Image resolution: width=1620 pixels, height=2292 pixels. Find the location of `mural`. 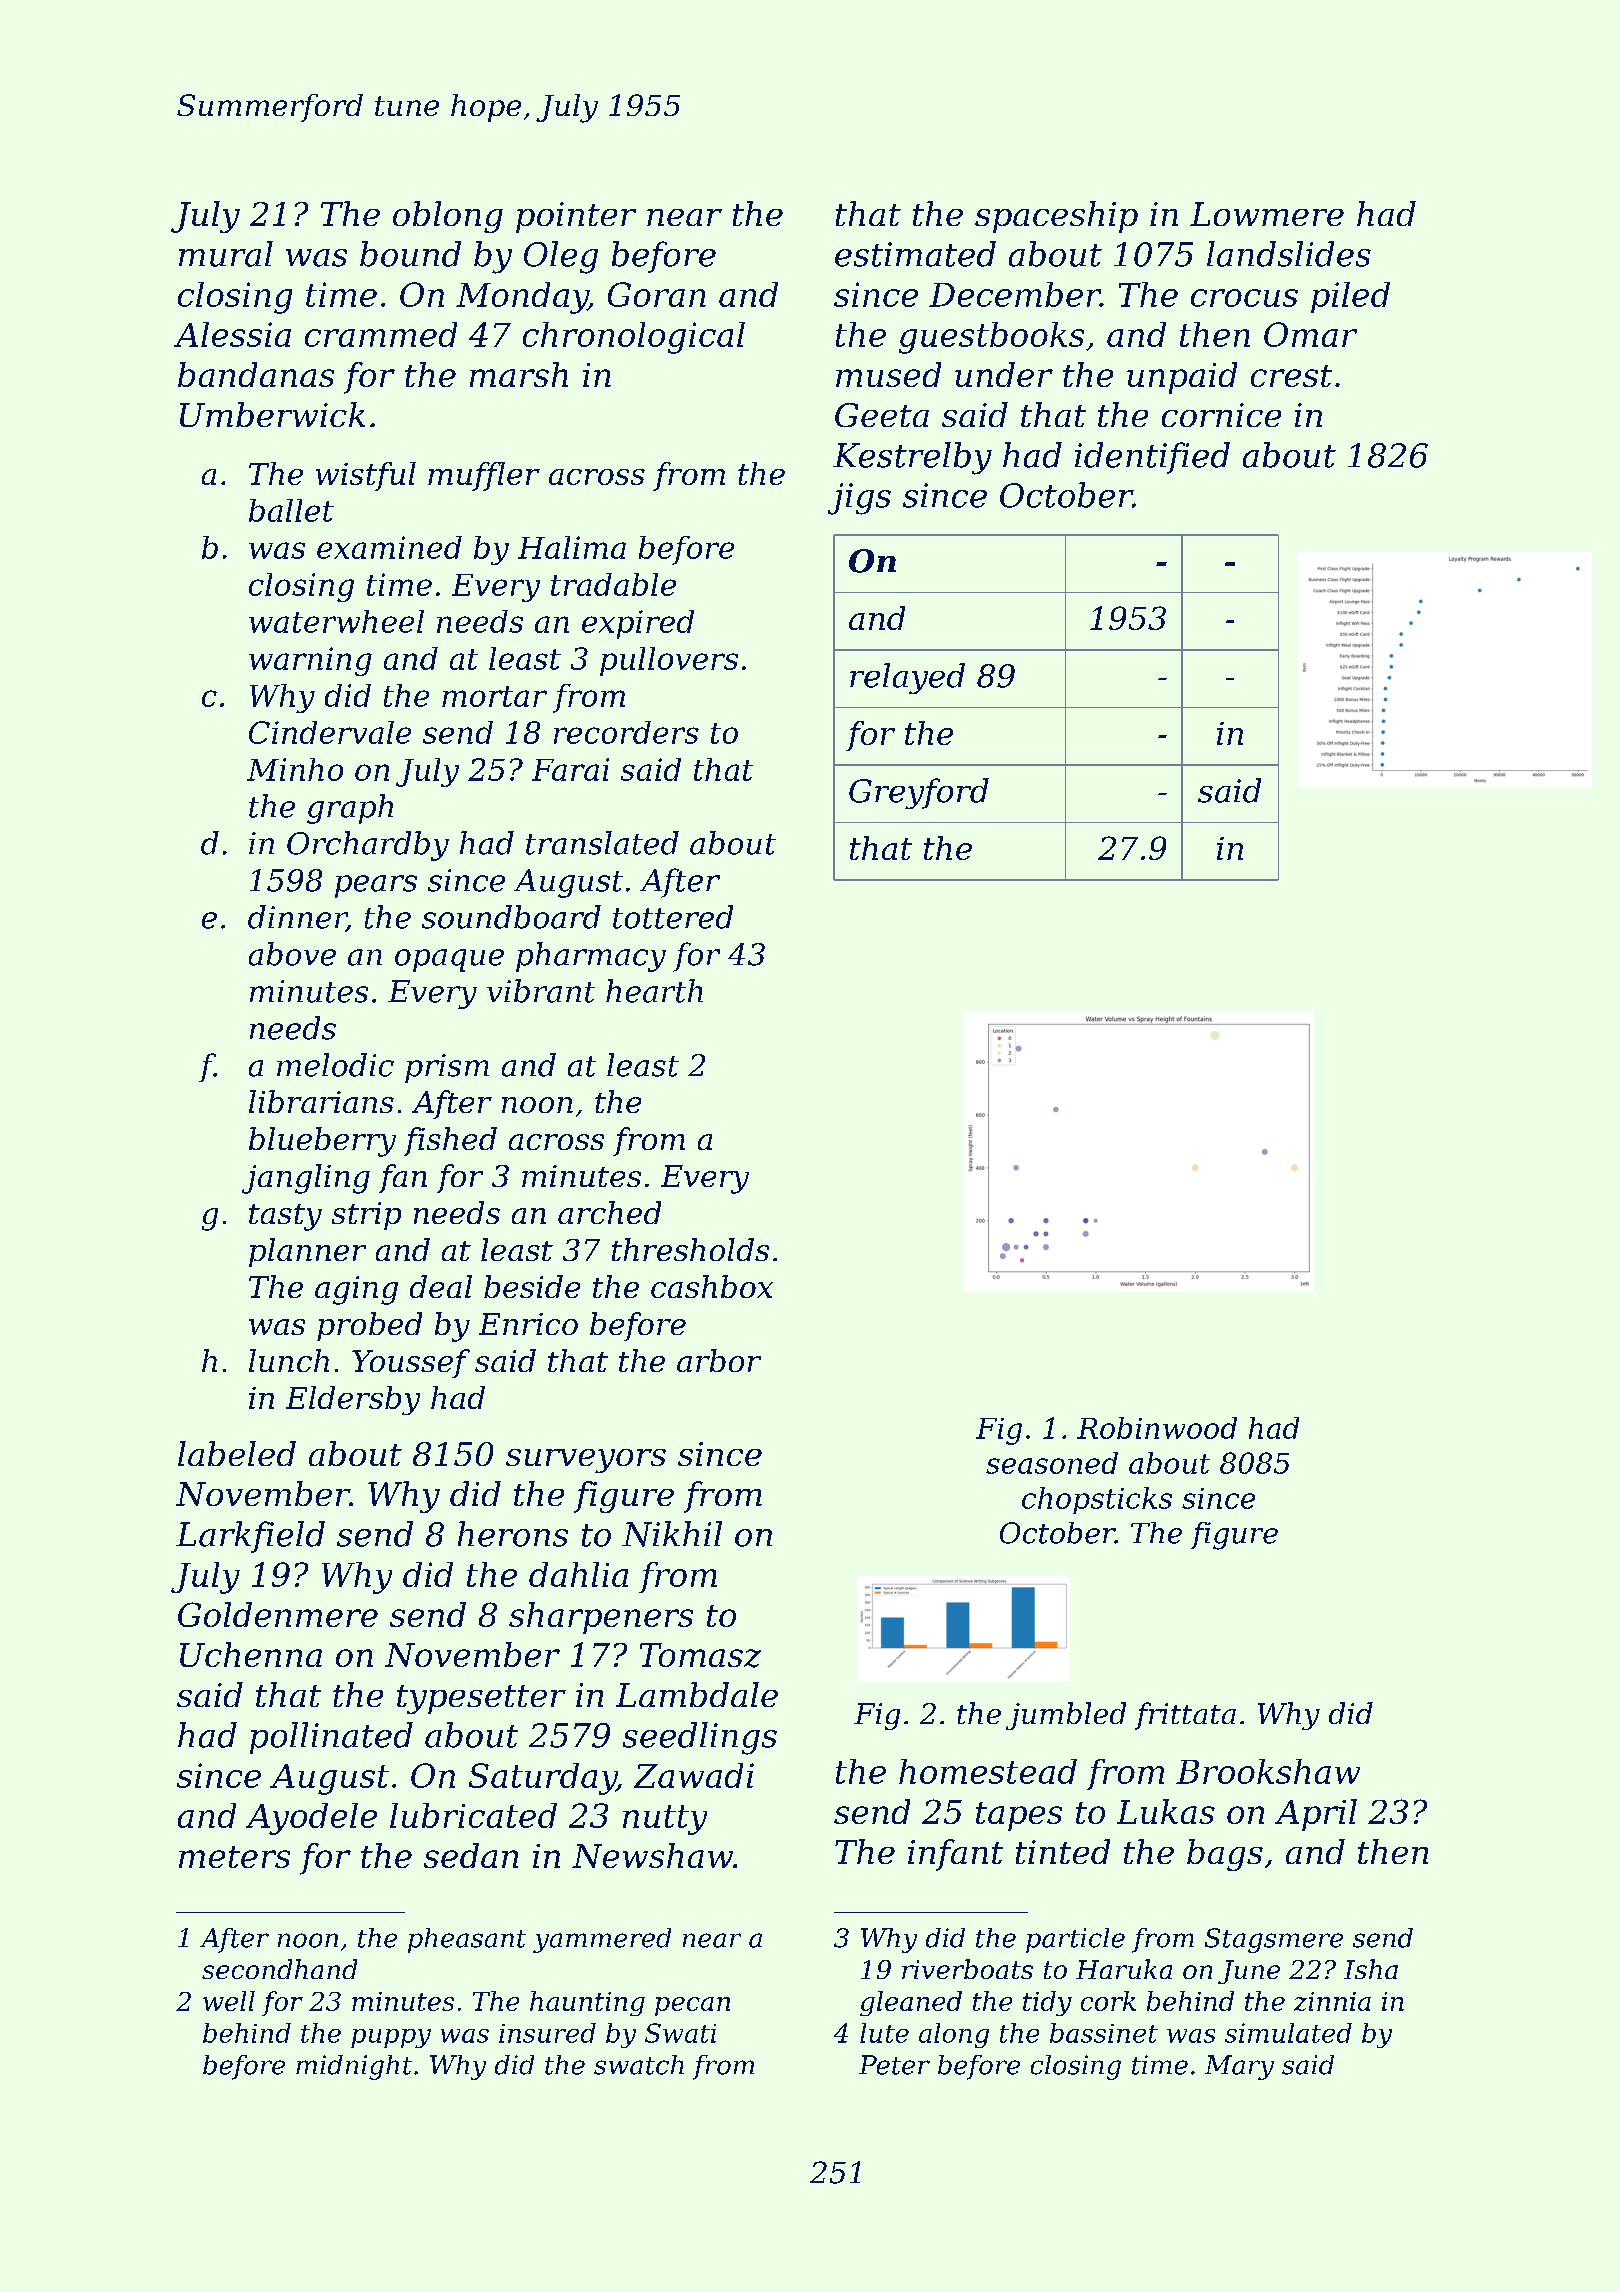

mural is located at coordinates (226, 254).
